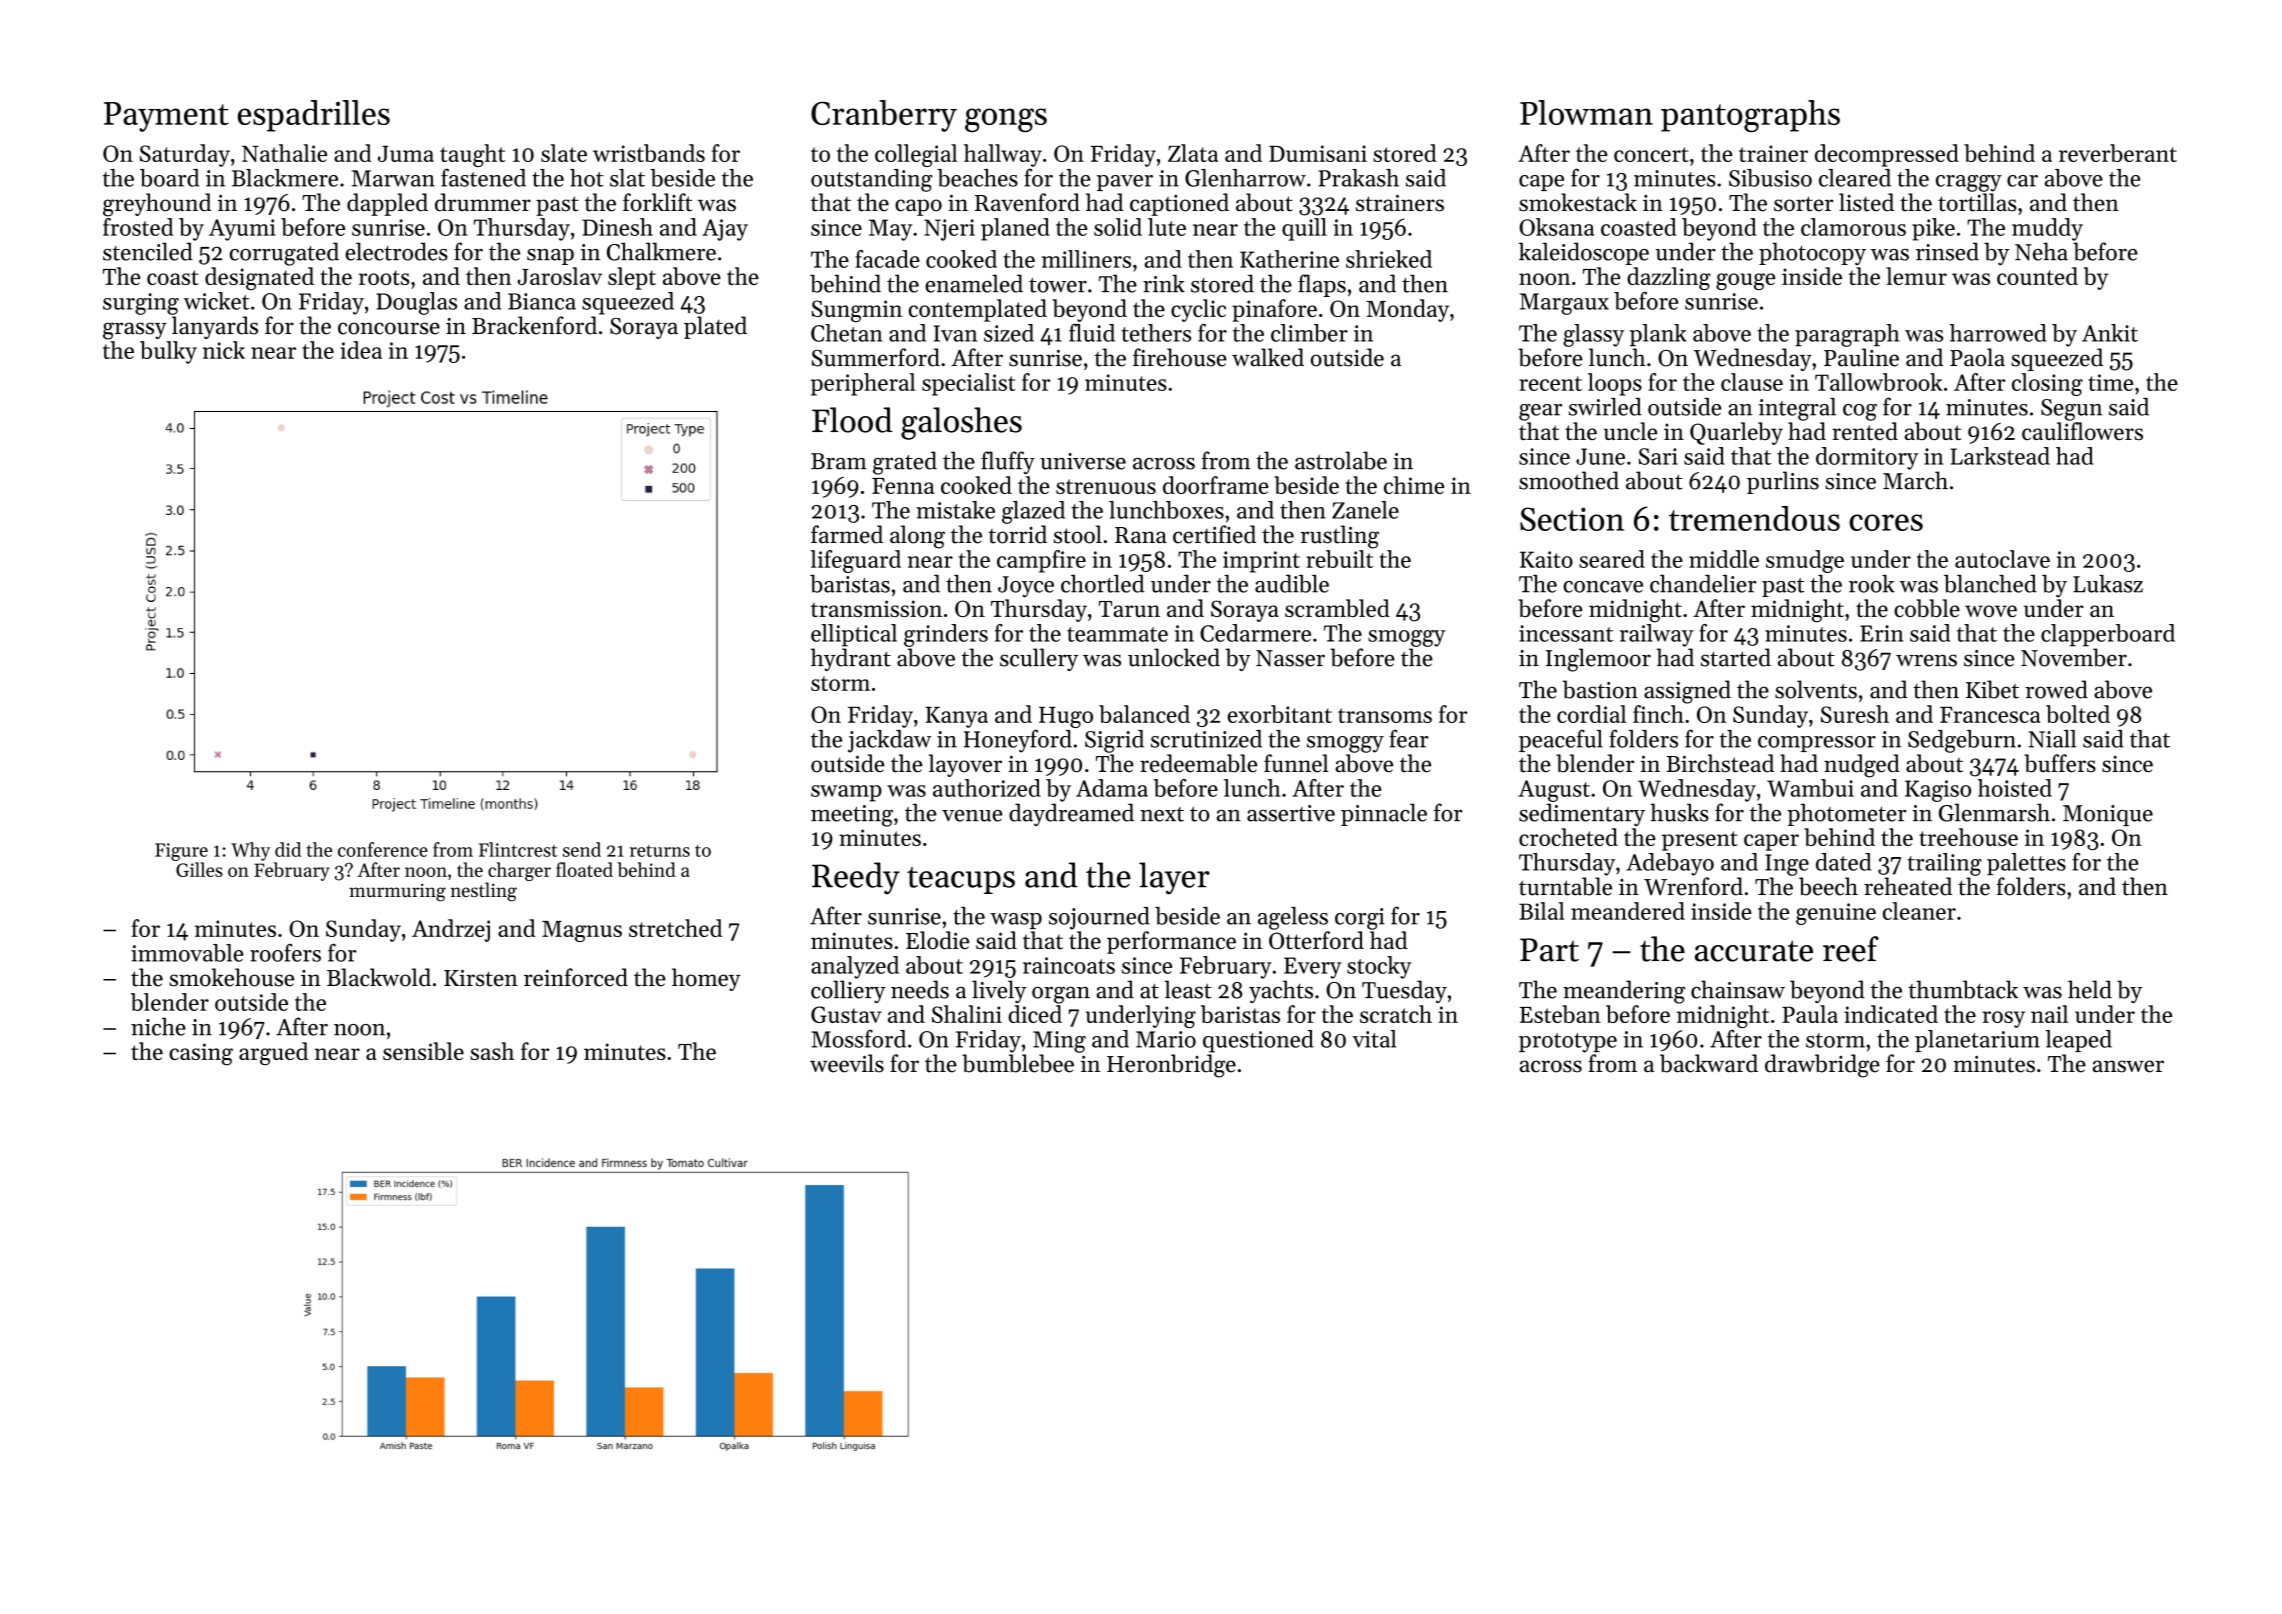 This image has height=1614, width=2282. I want to click on funnel, so click(1296, 763).
